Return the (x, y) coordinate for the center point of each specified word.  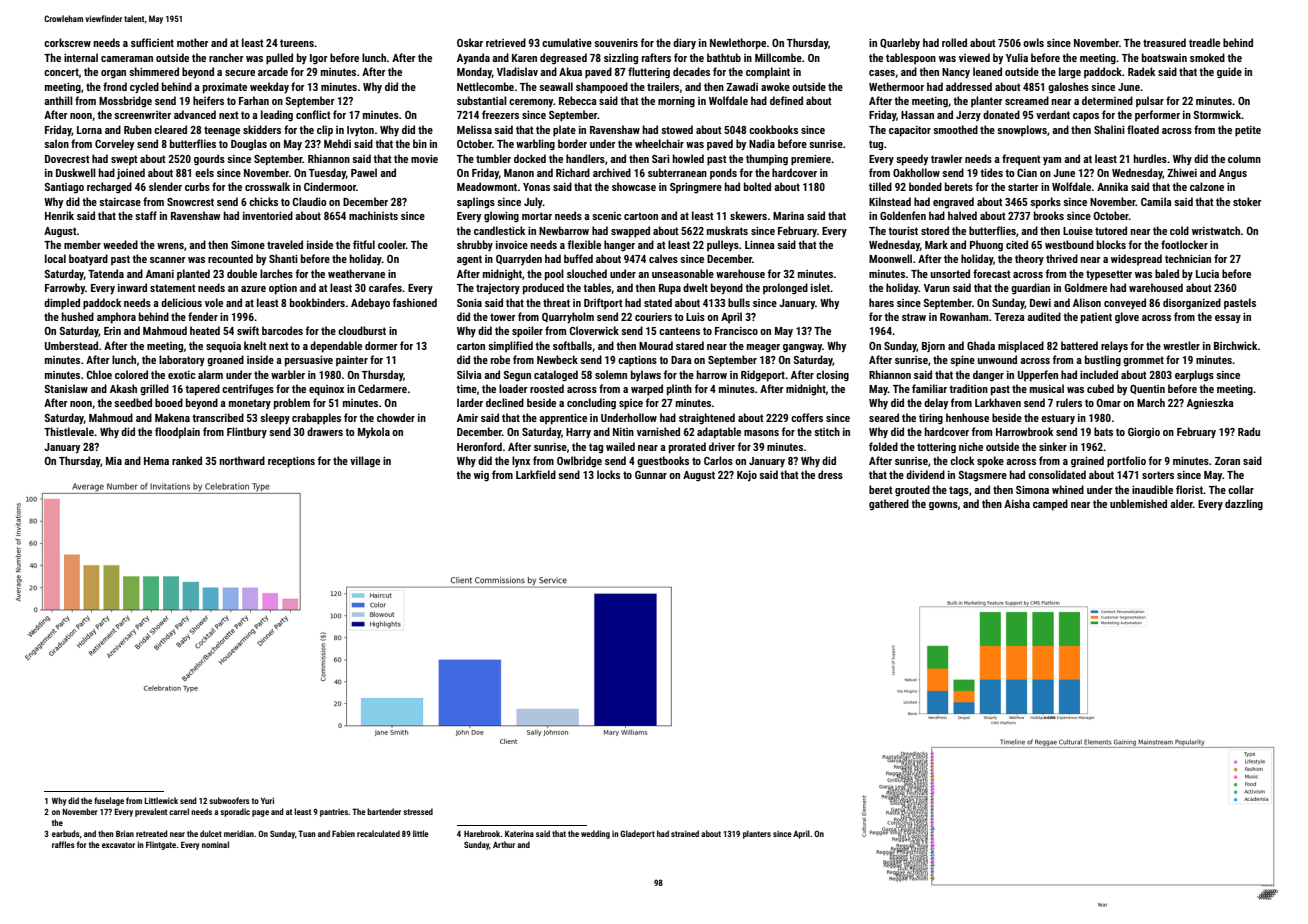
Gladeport (637, 834)
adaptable (719, 433)
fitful (364, 244)
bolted (757, 186)
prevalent (151, 812)
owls (1033, 42)
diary (684, 43)
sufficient (152, 42)
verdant (1053, 114)
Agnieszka (1210, 403)
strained (685, 833)
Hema (156, 461)
